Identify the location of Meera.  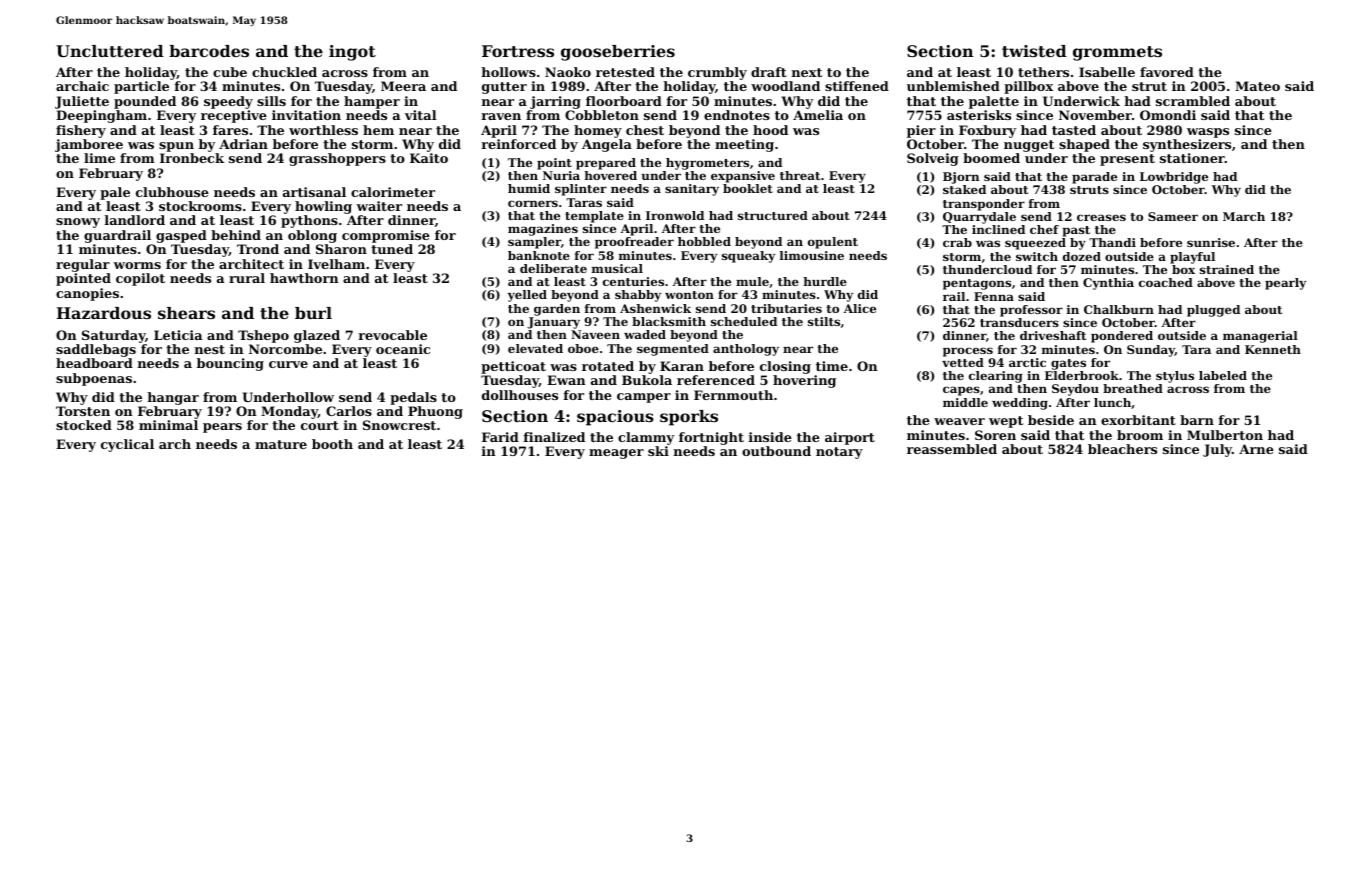
(403, 86).
